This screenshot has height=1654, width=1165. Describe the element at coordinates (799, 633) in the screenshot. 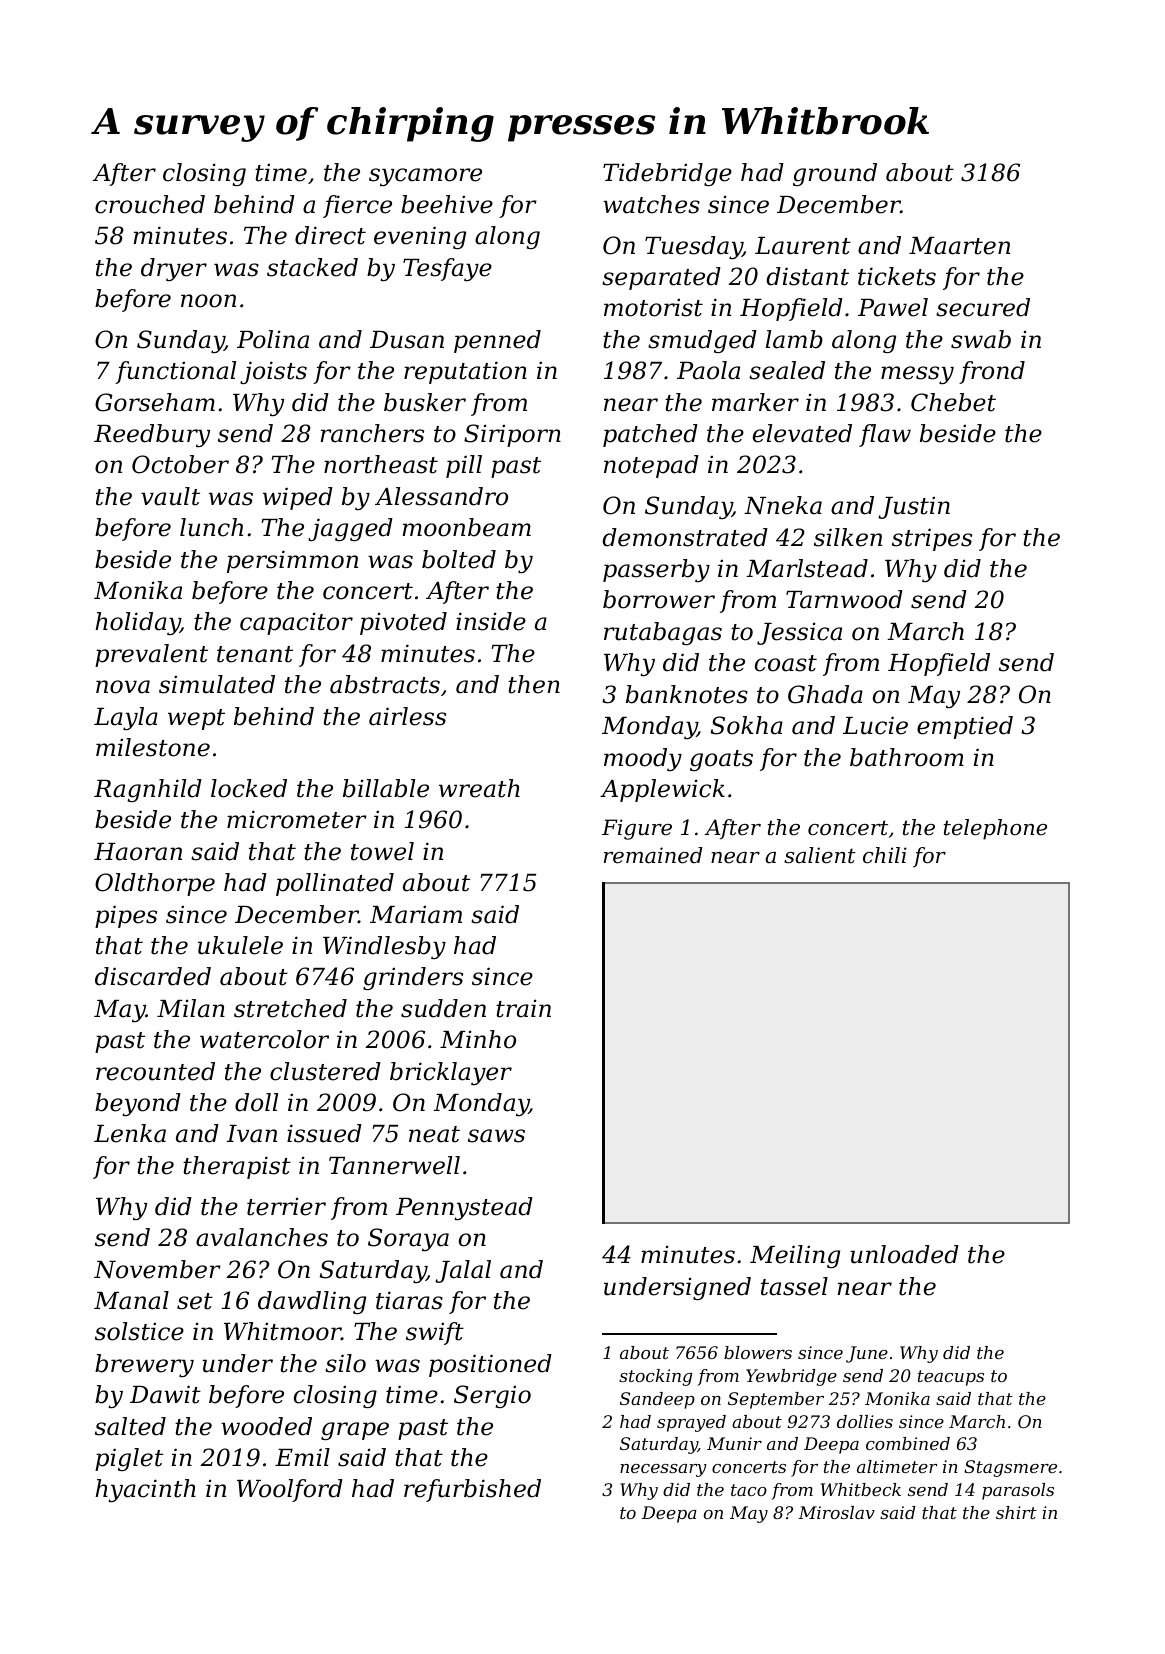

I see `Jessica` at that location.
